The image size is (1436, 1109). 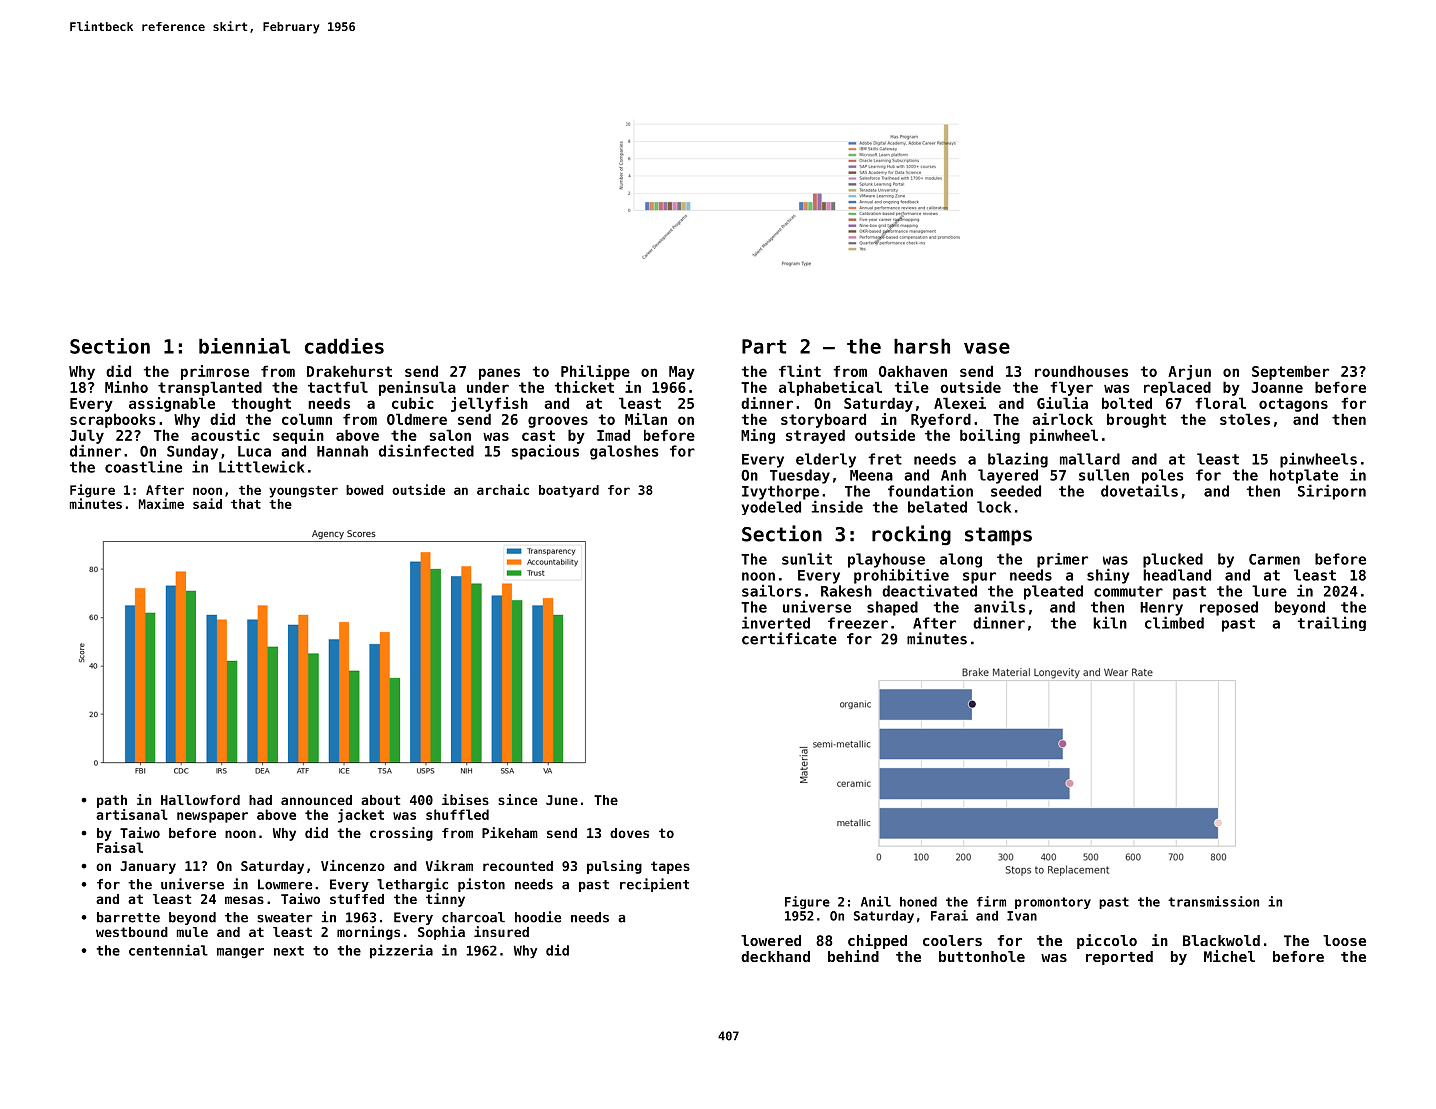 What do you see at coordinates (200, 800) in the screenshot?
I see `Hallowford` at bounding box center [200, 800].
